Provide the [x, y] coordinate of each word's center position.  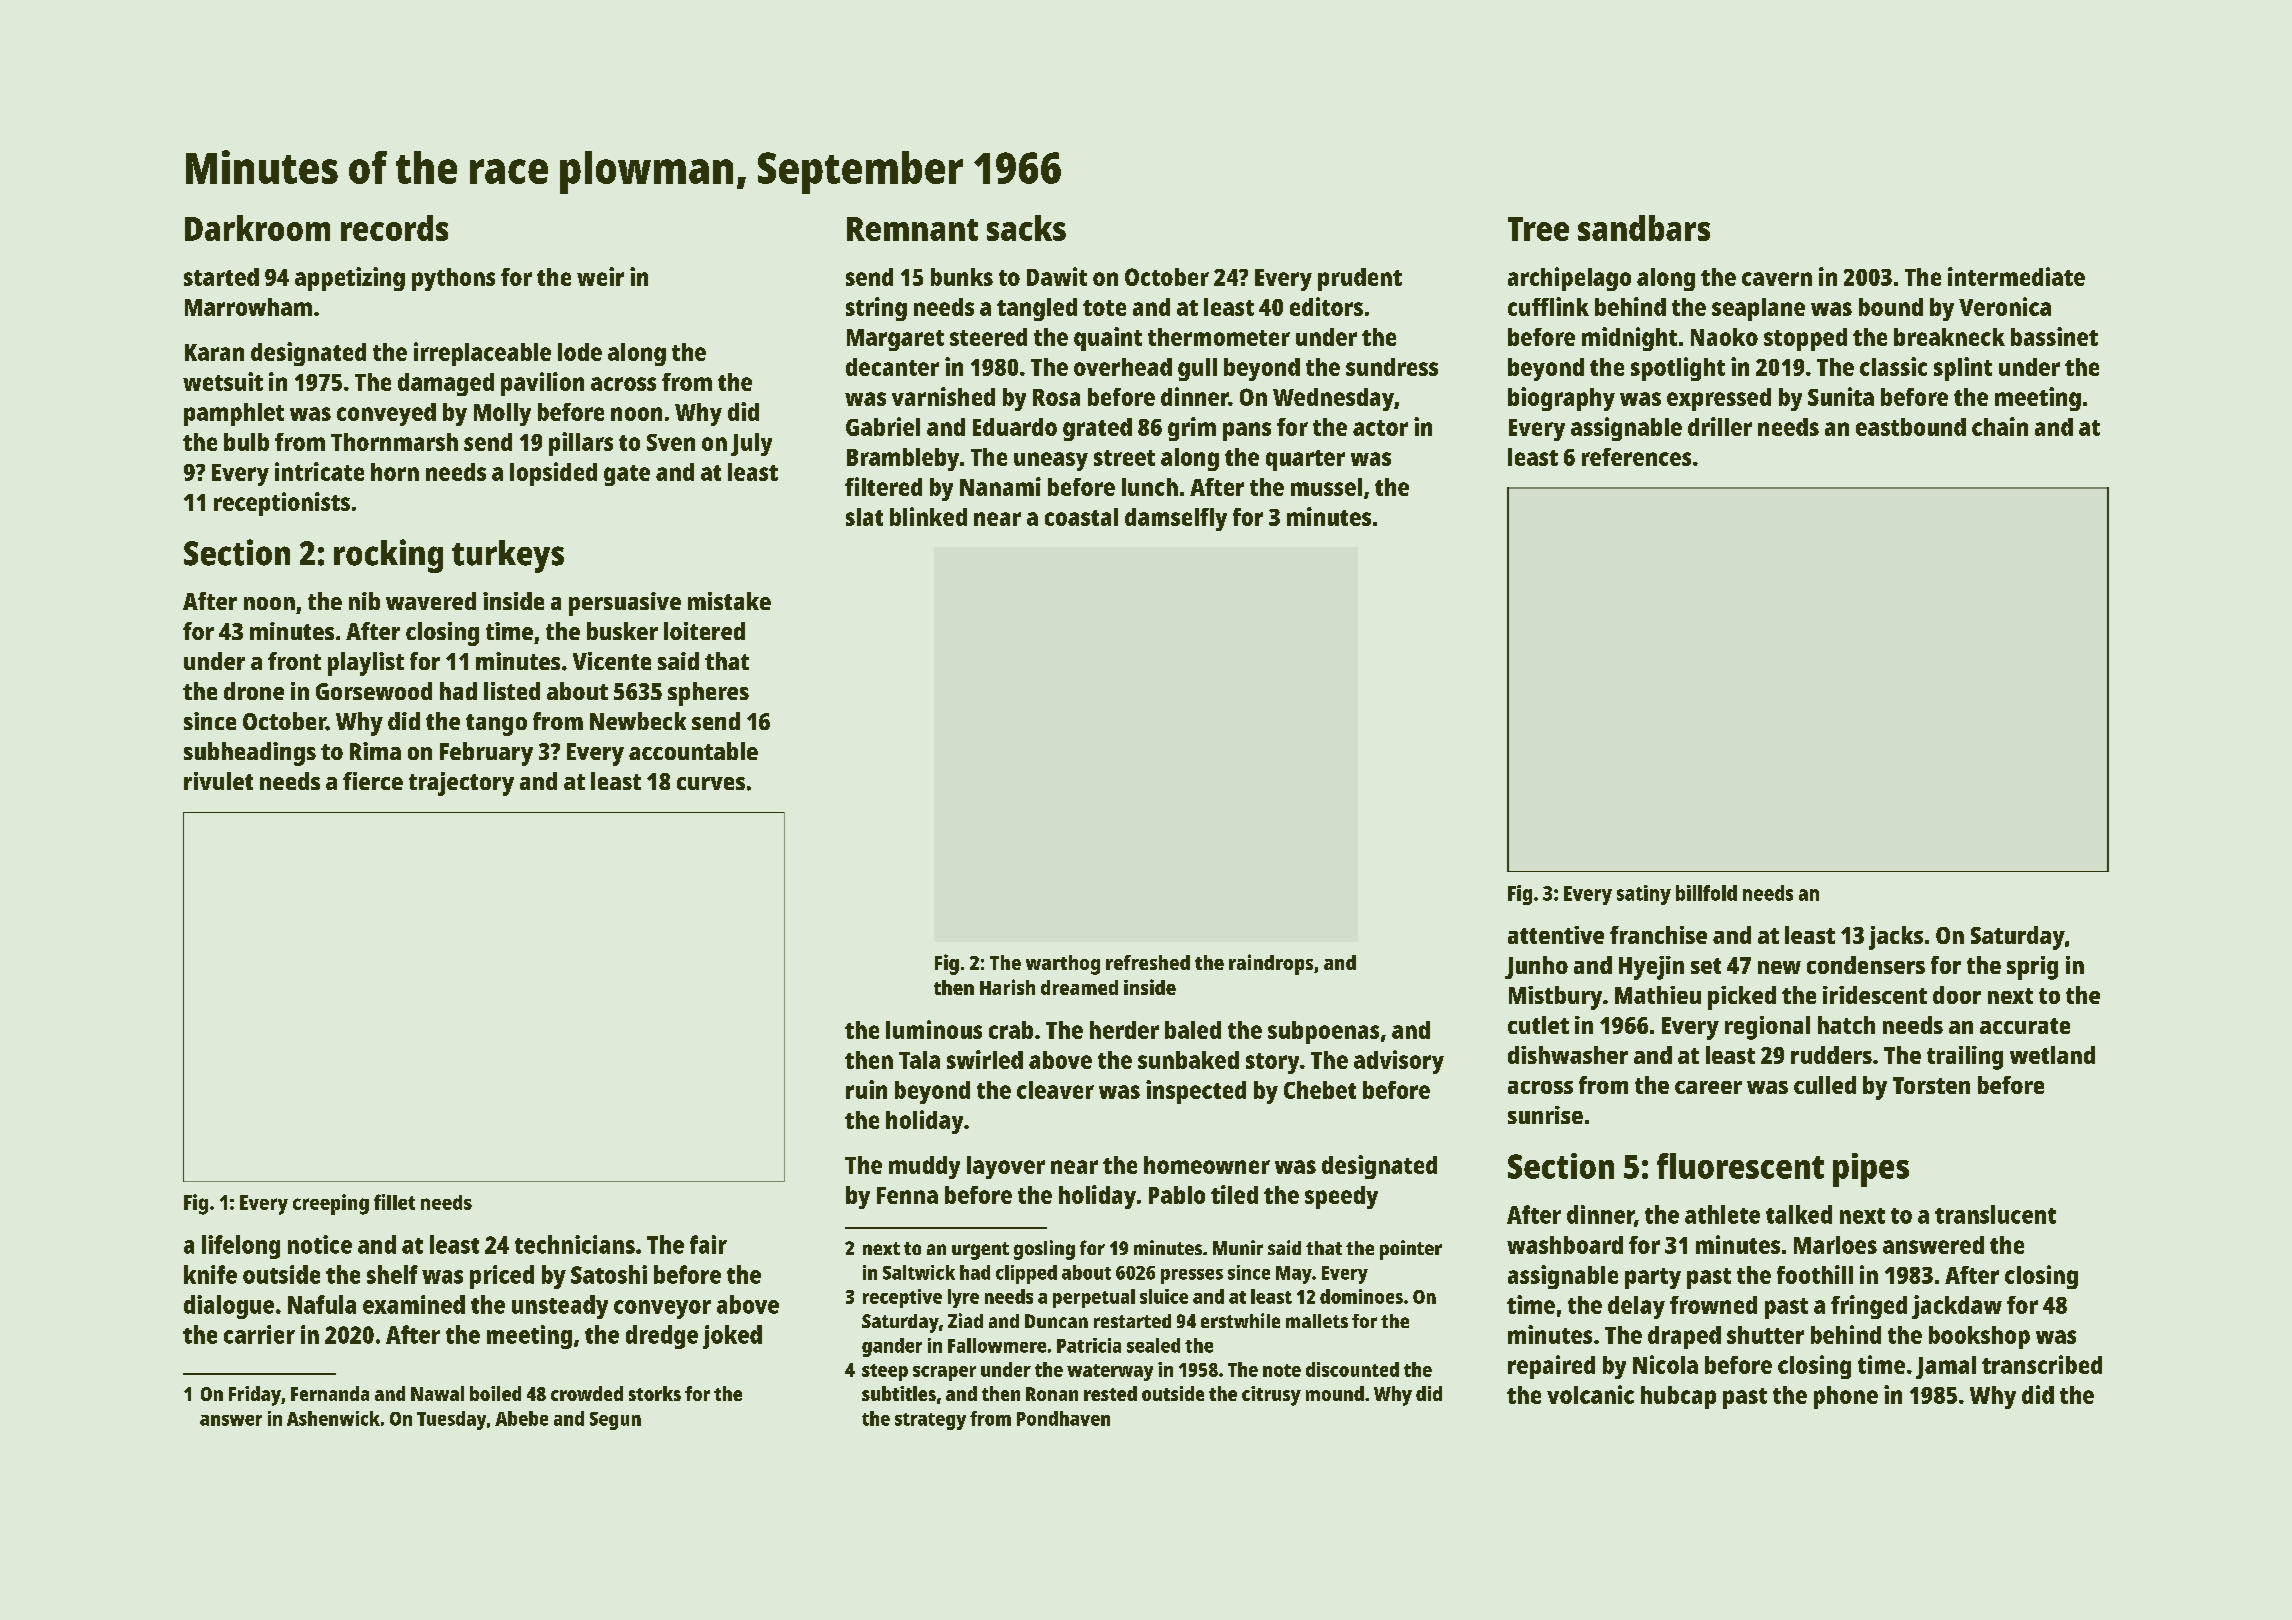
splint [1963, 369]
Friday [255, 1396]
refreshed [1148, 962]
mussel [1326, 487]
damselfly [1176, 519]
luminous [934, 1029]
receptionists [282, 504]
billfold [1706, 893]
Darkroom [257, 228]
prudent [1360, 279]
